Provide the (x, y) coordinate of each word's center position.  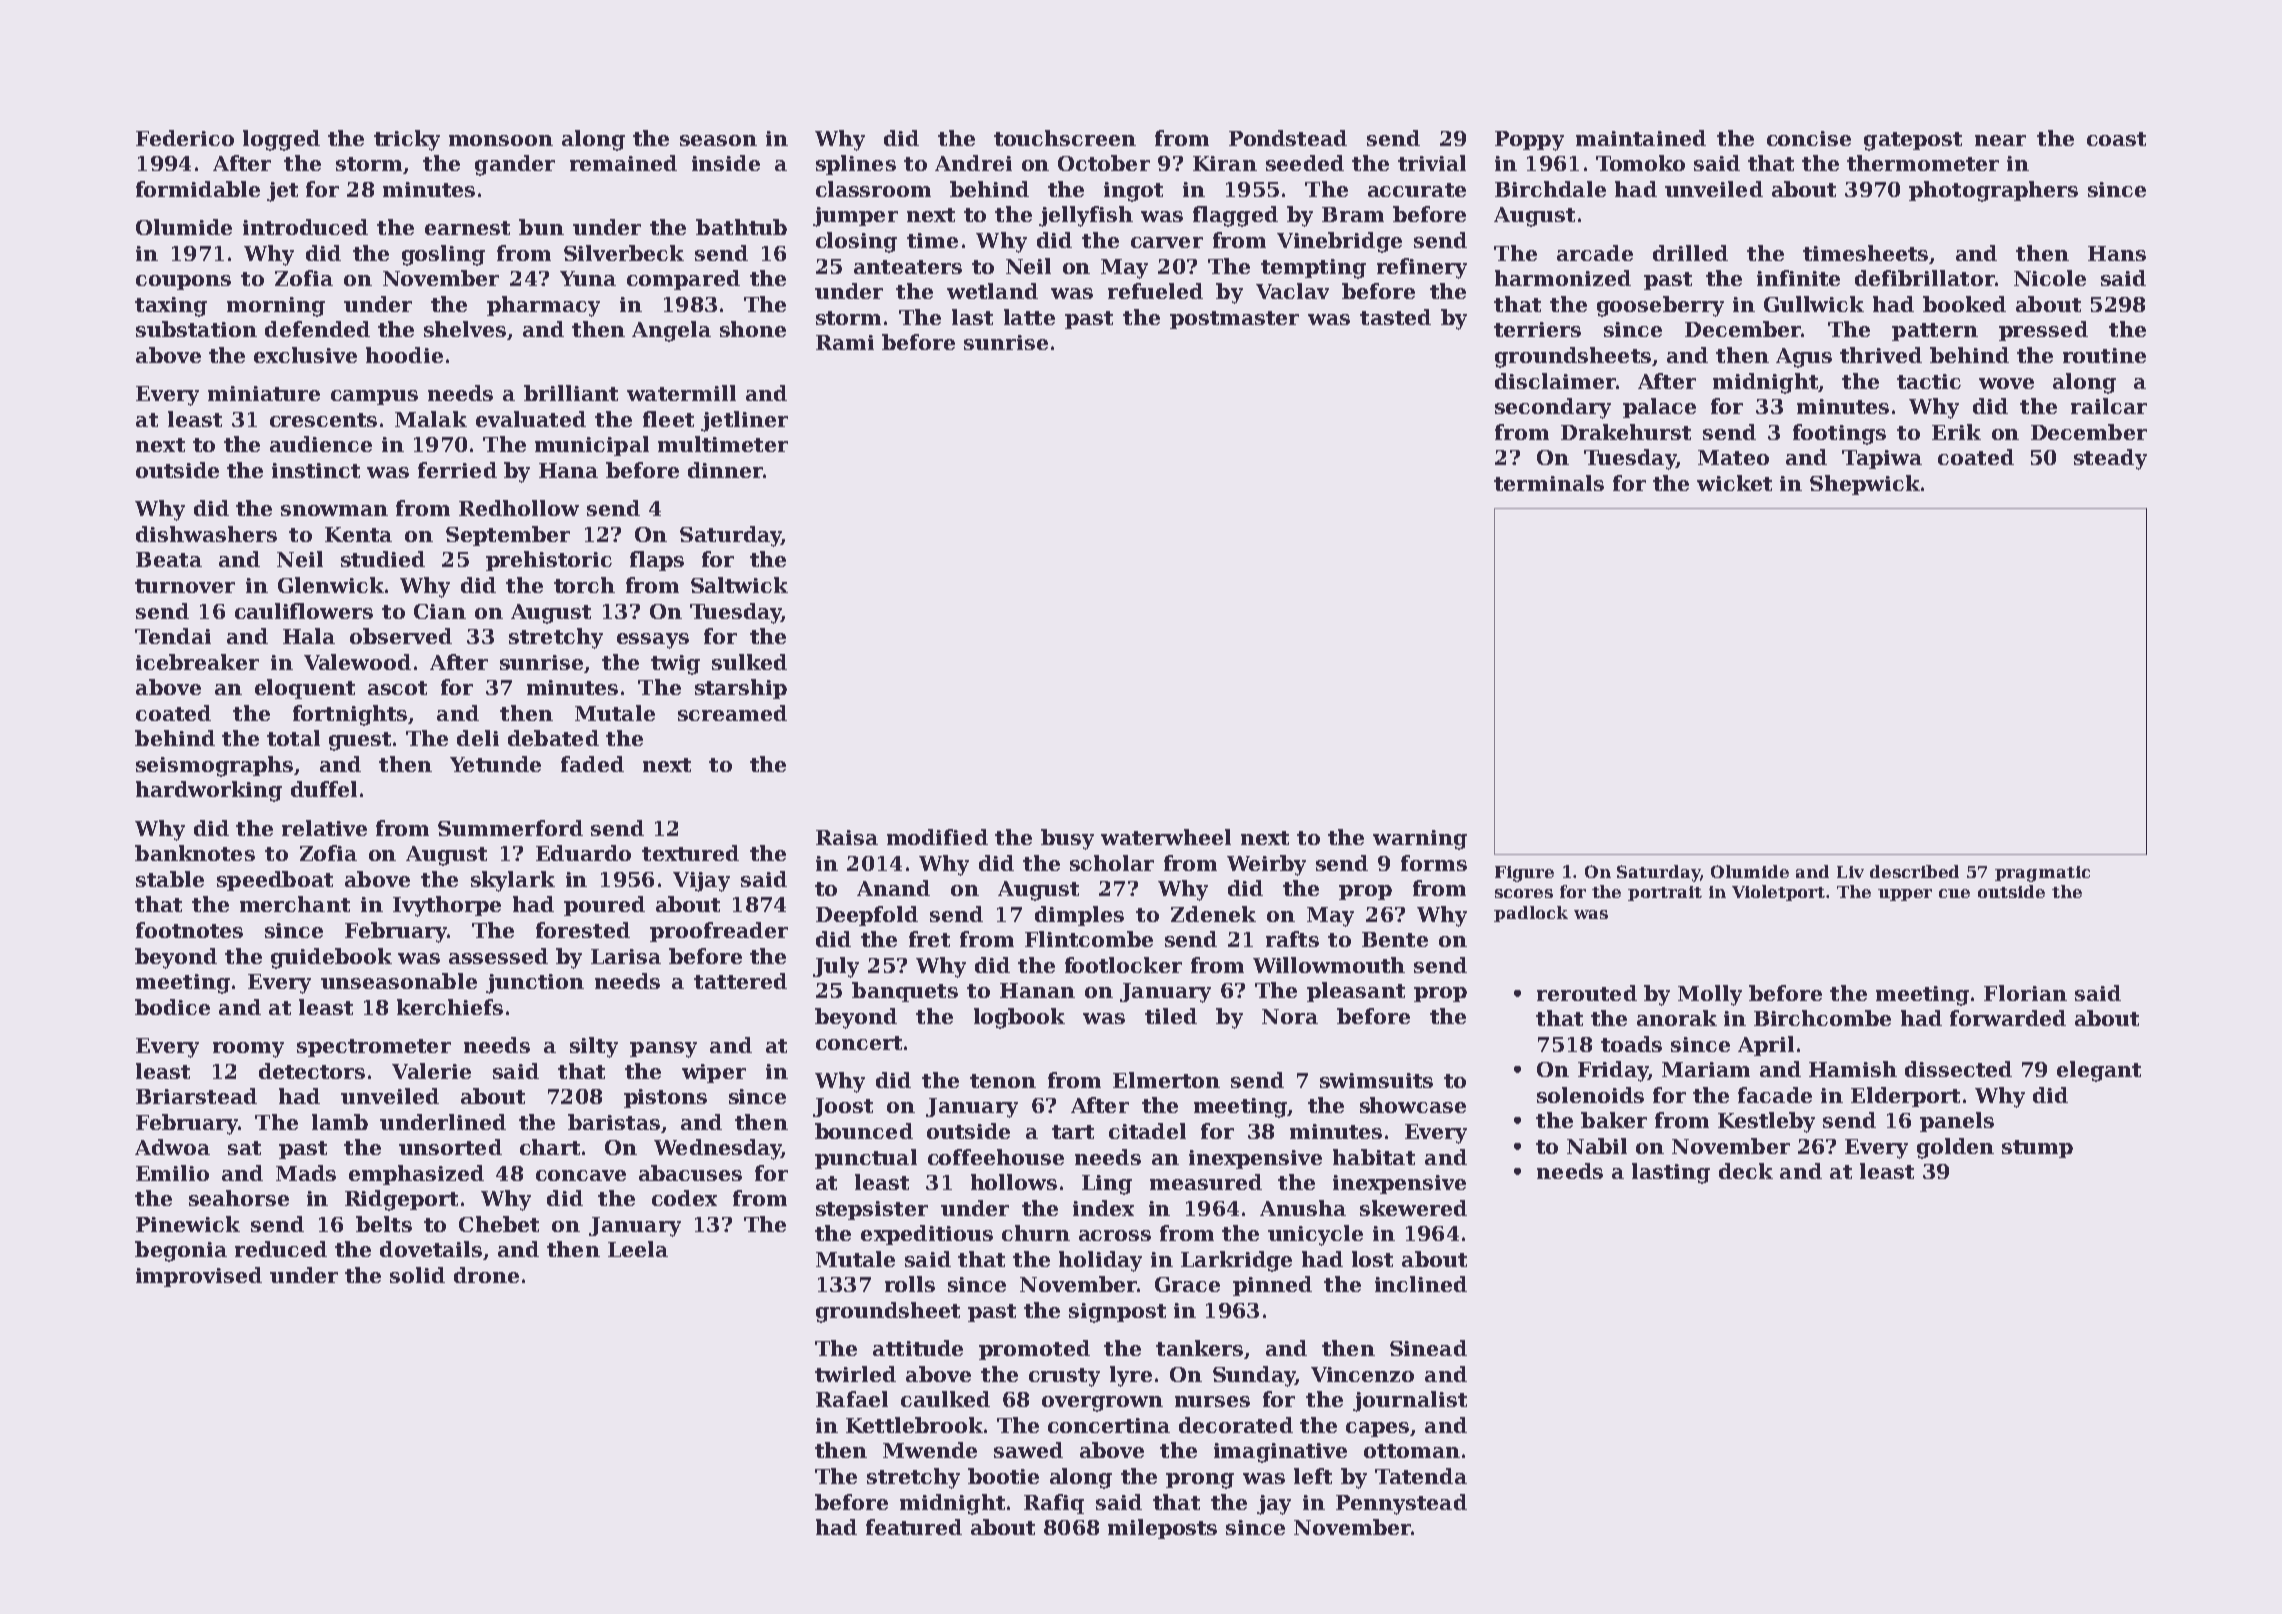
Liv (1850, 872)
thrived (1881, 355)
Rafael (852, 1399)
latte (1029, 317)
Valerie (431, 1071)
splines (856, 165)
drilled (1690, 253)
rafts (1292, 939)
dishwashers (206, 534)
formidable (198, 189)
